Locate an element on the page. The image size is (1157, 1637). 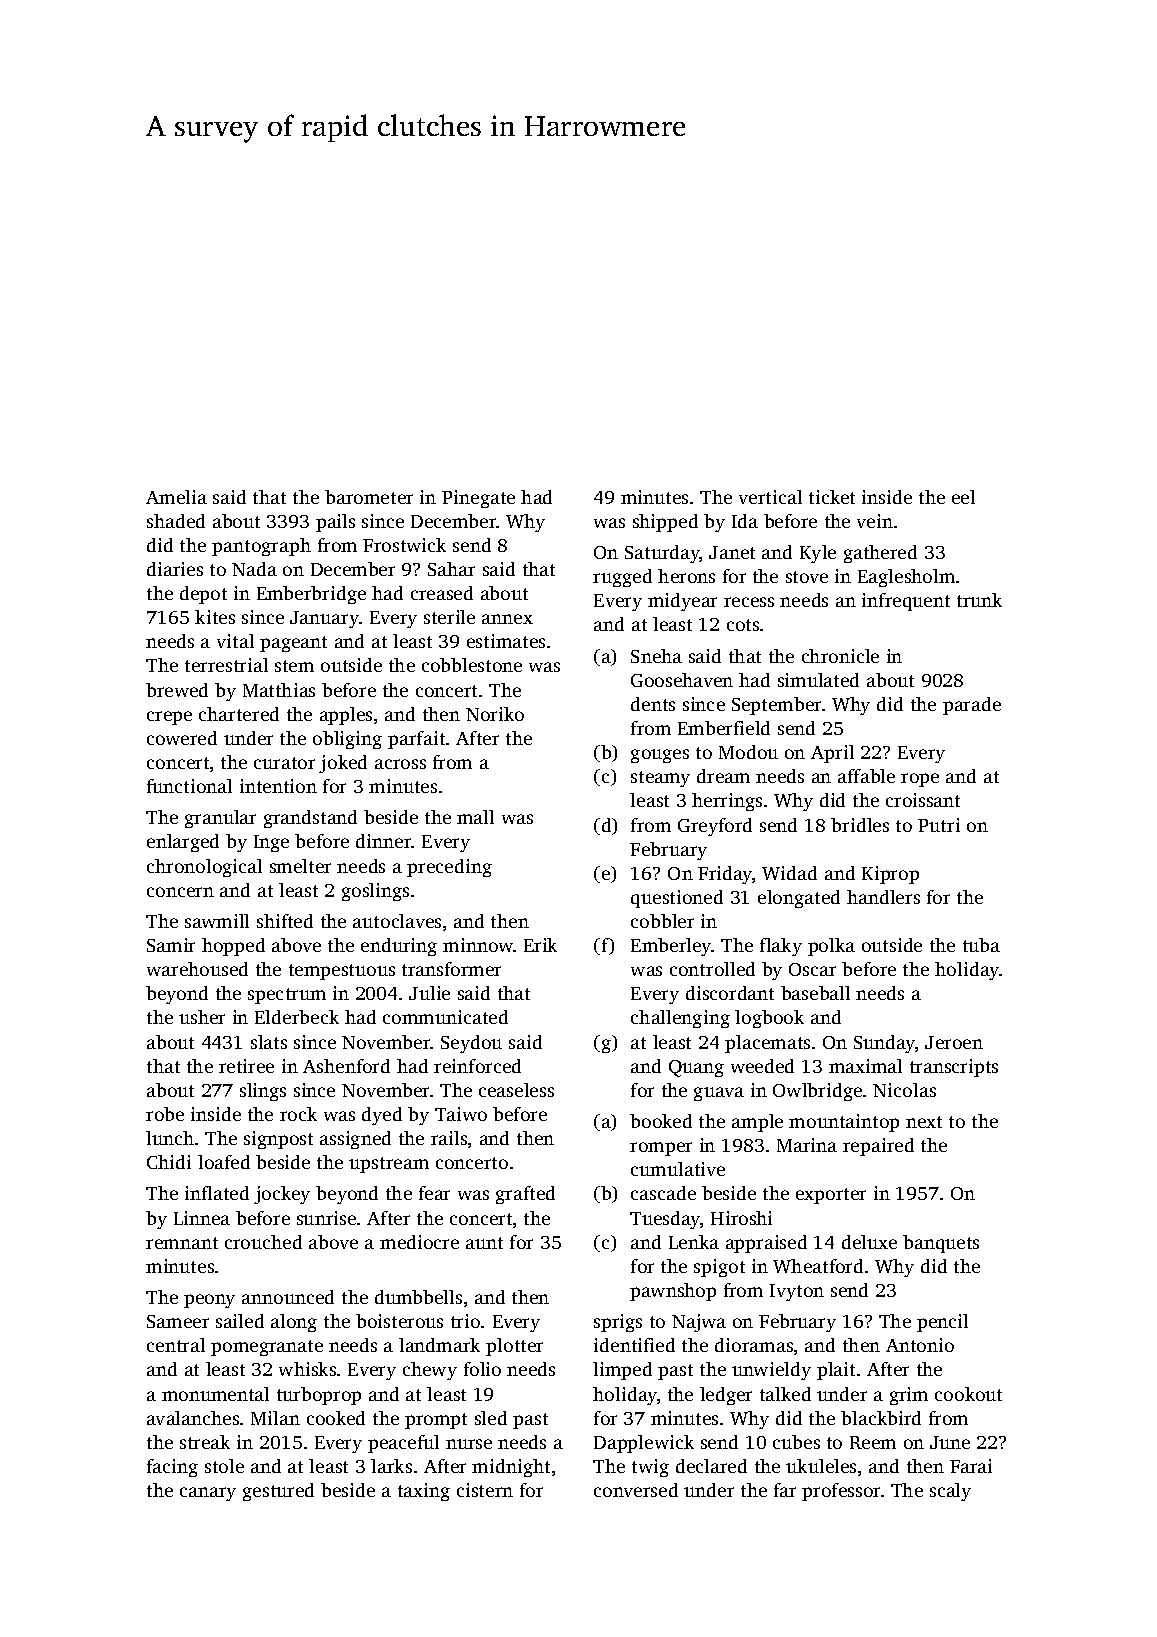
stove is located at coordinates (807, 577).
